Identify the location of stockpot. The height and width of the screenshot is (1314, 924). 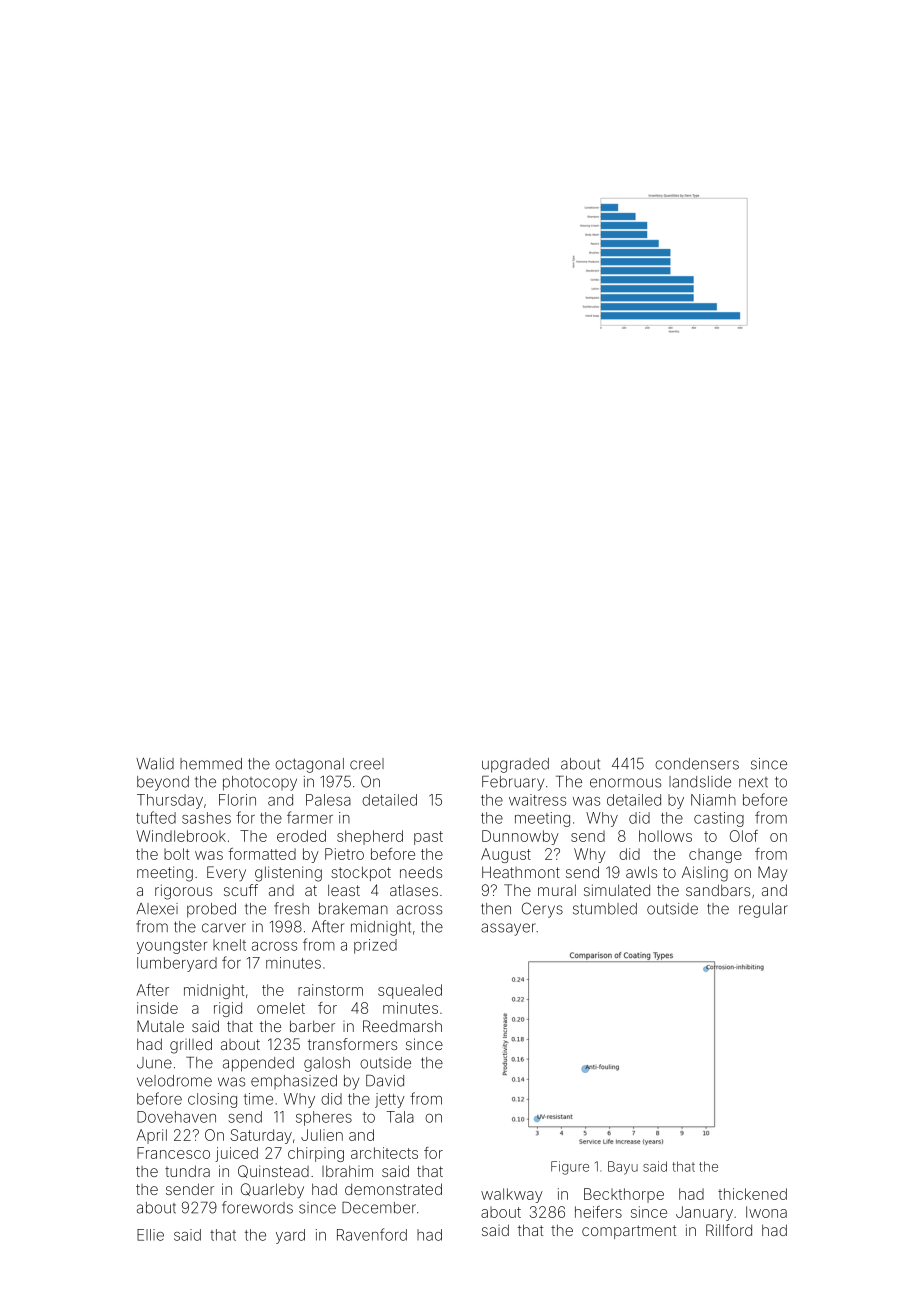
(361, 873).
